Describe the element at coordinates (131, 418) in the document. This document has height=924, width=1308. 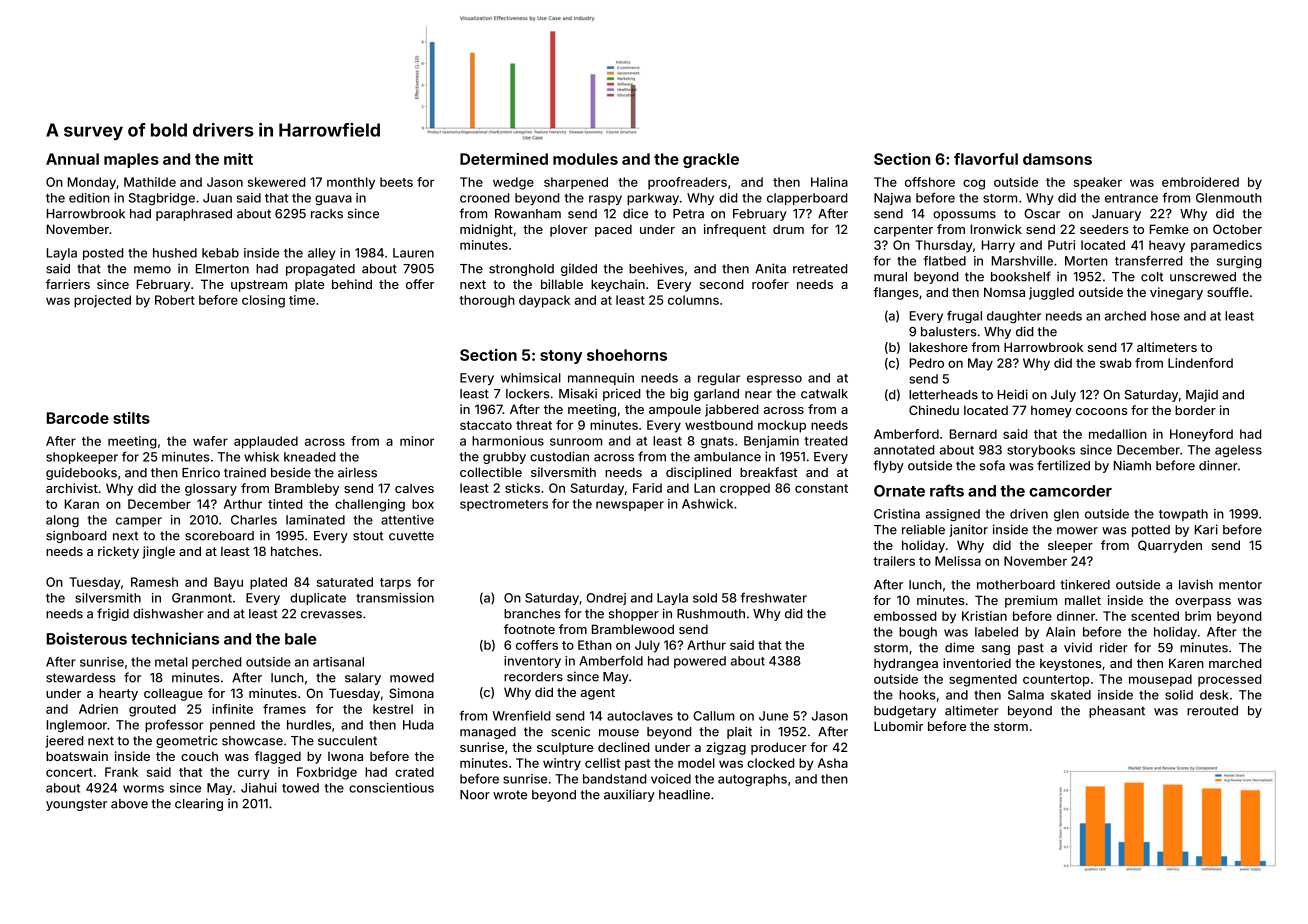
I see `stilts` at that location.
